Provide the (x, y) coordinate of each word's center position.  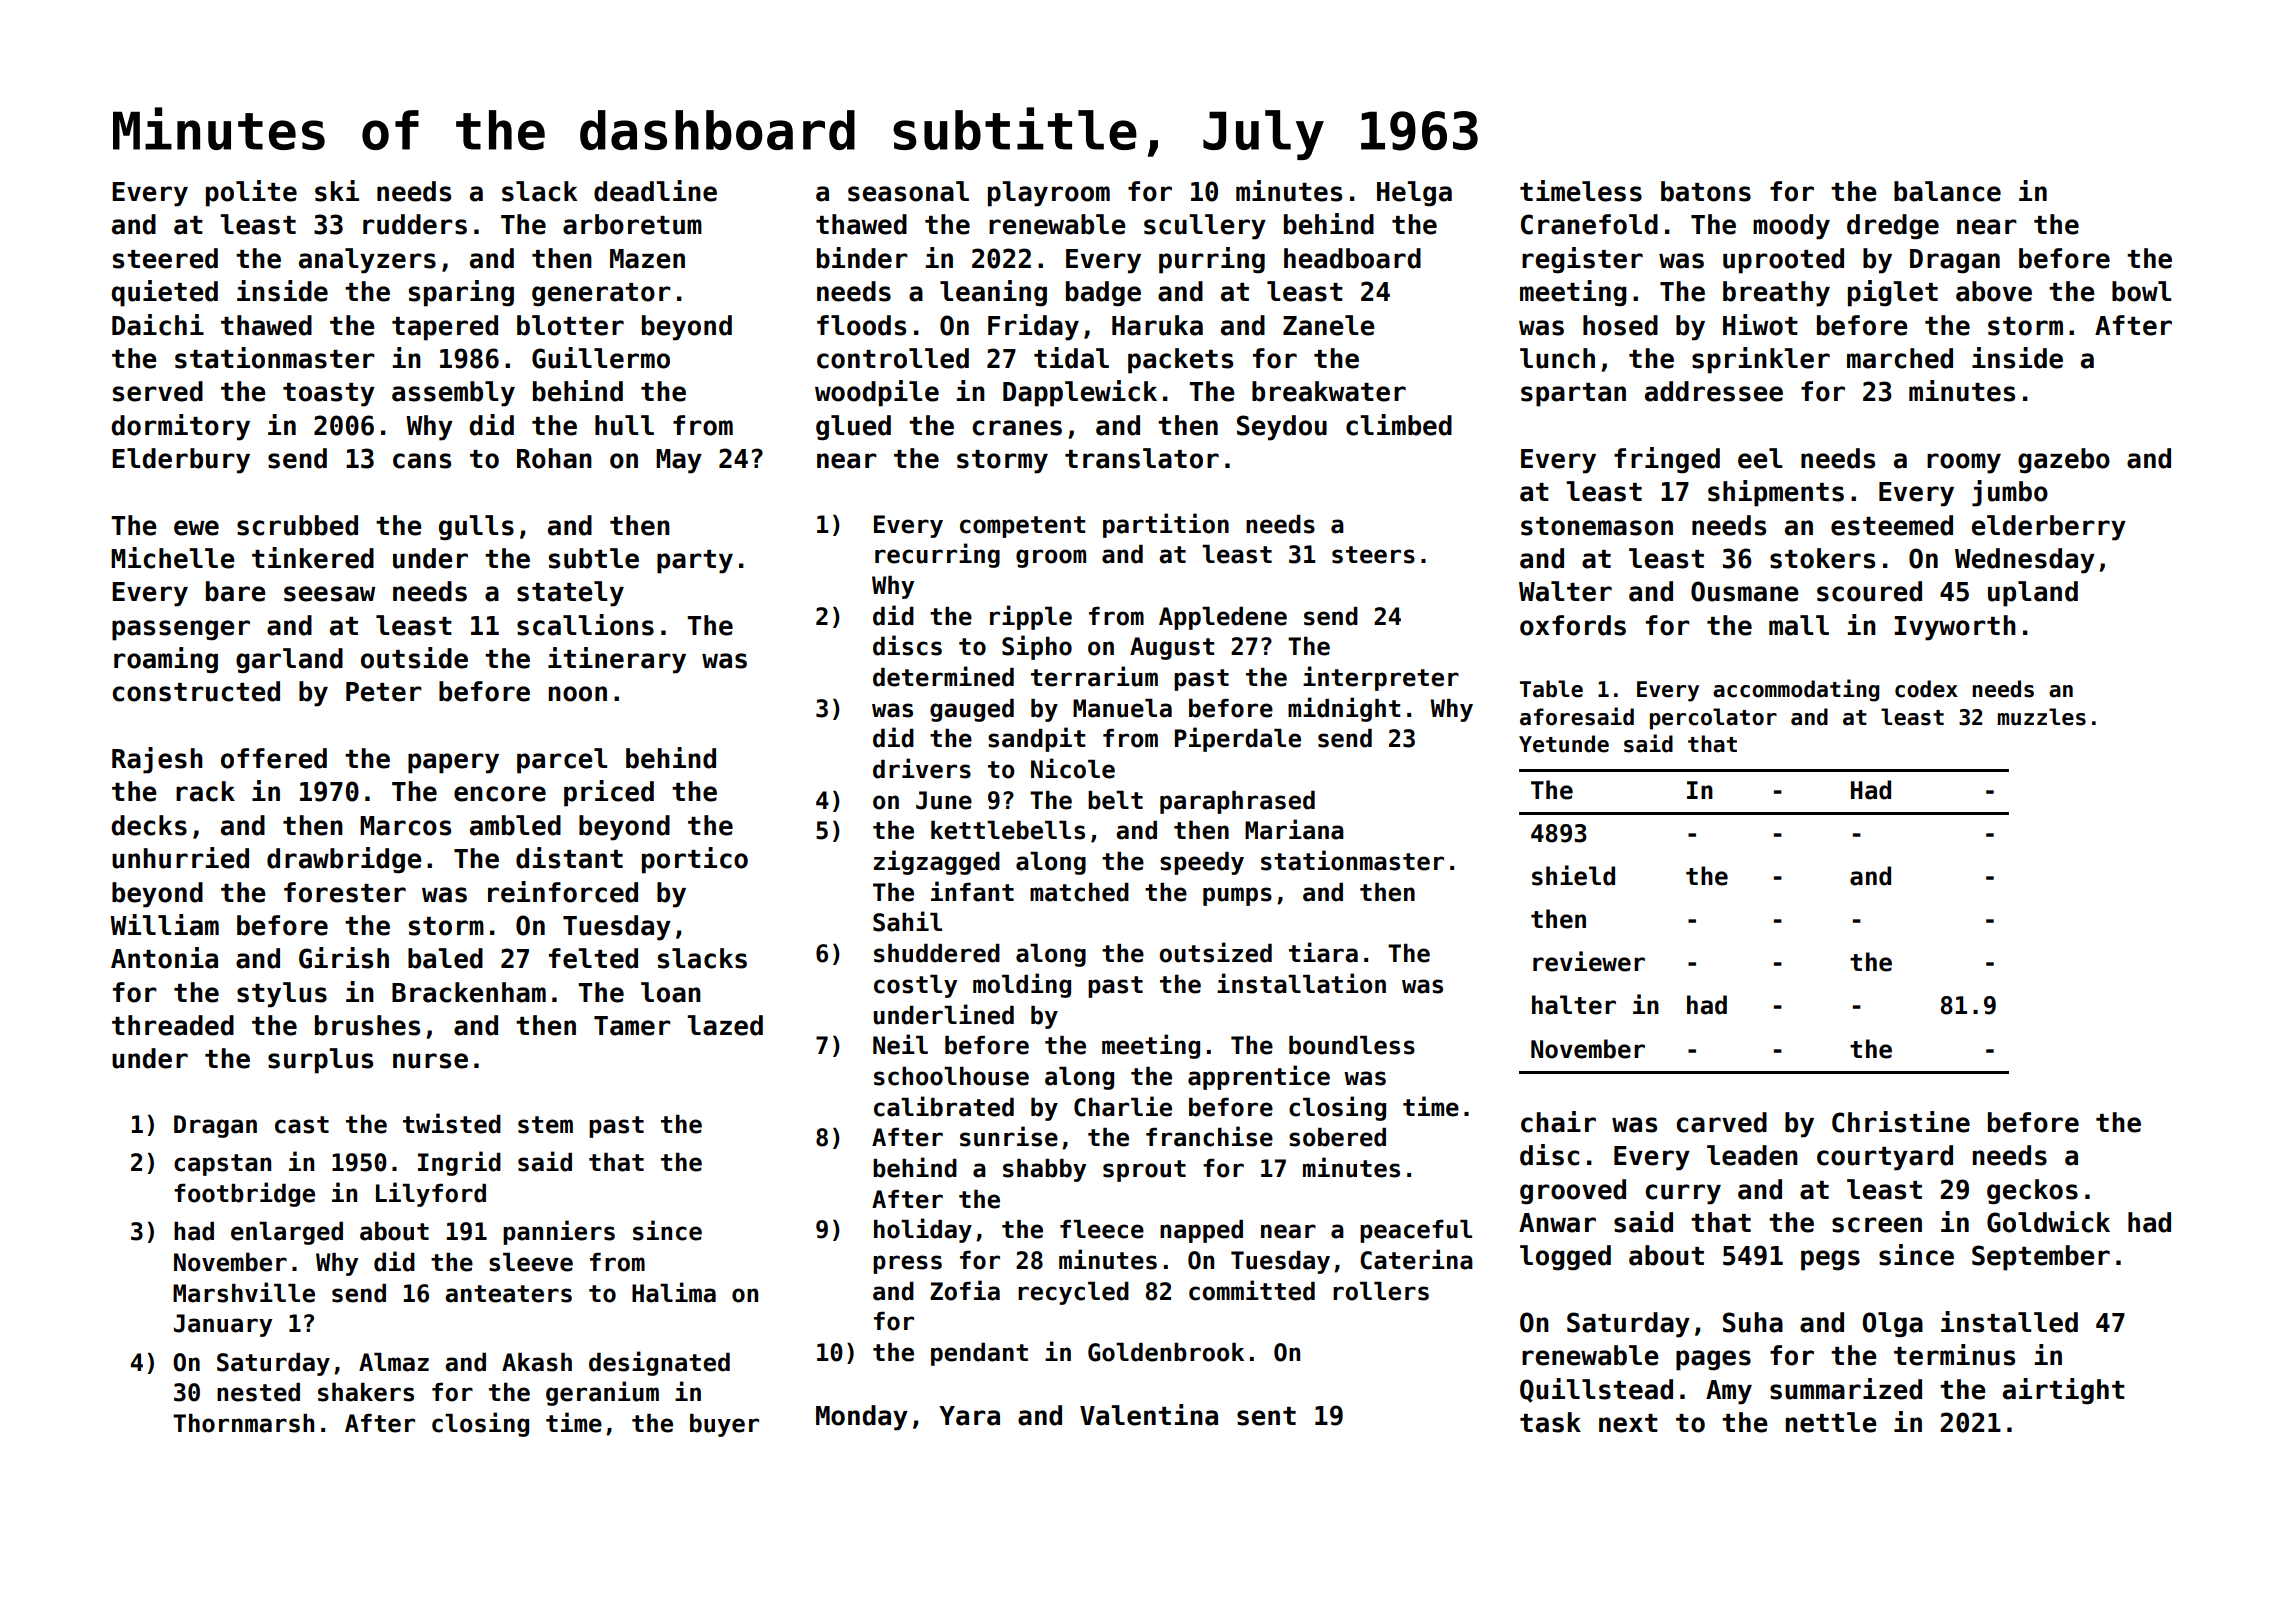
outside (414, 658)
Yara (969, 1416)
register (1582, 260)
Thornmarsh (243, 1423)
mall (1799, 625)
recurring (937, 555)
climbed (1399, 425)
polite (251, 193)
